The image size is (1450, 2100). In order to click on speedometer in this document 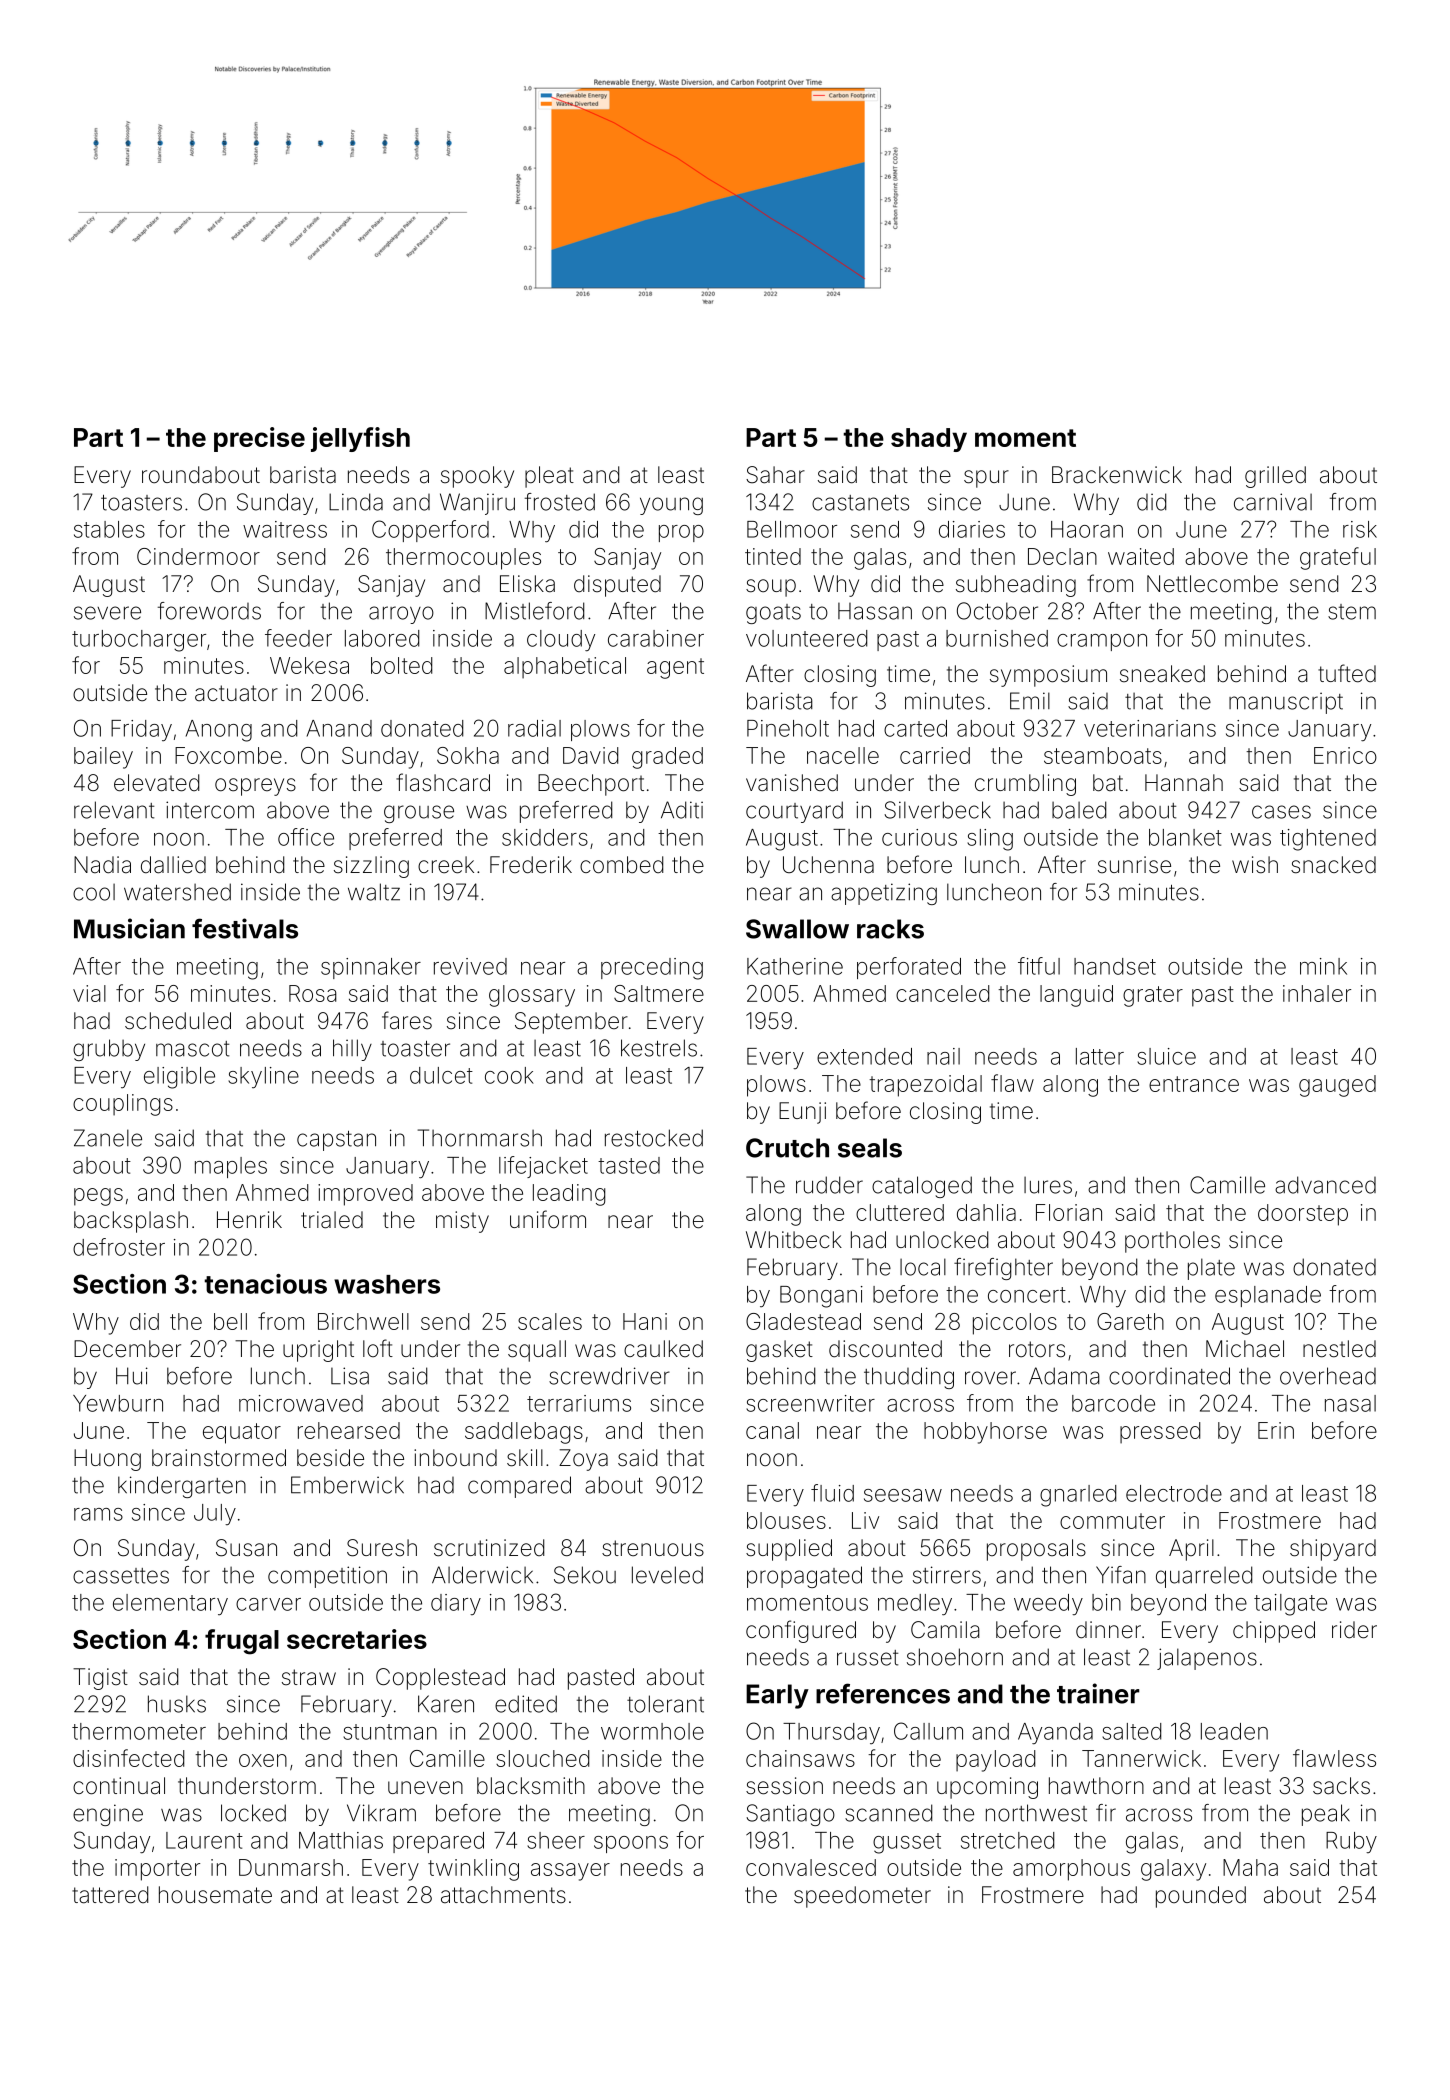, I will do `click(862, 1897)`.
